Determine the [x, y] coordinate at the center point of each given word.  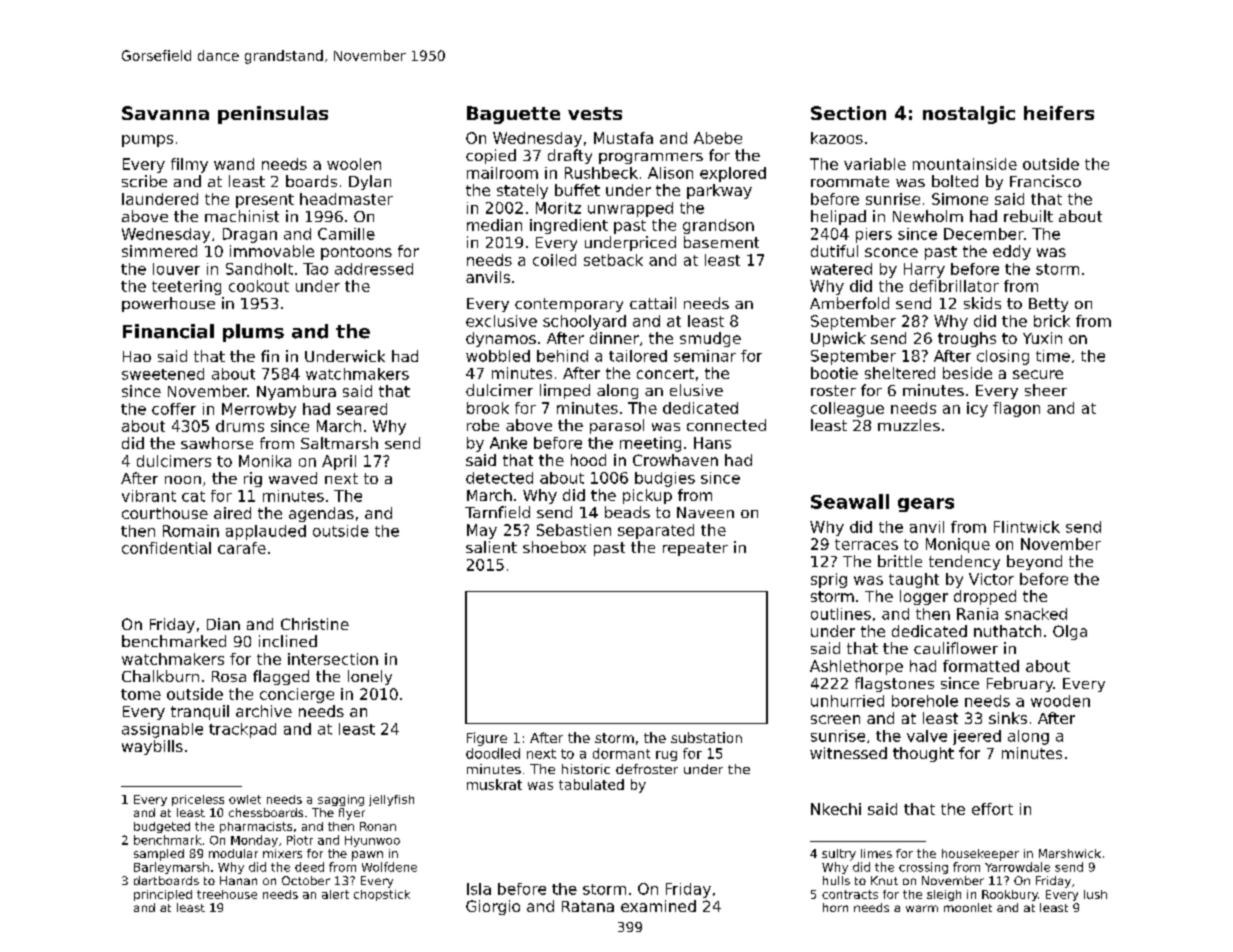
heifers [1059, 113]
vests [595, 113]
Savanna [165, 113]
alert [335, 894]
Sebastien [574, 530]
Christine [315, 624]
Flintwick [1027, 527]
